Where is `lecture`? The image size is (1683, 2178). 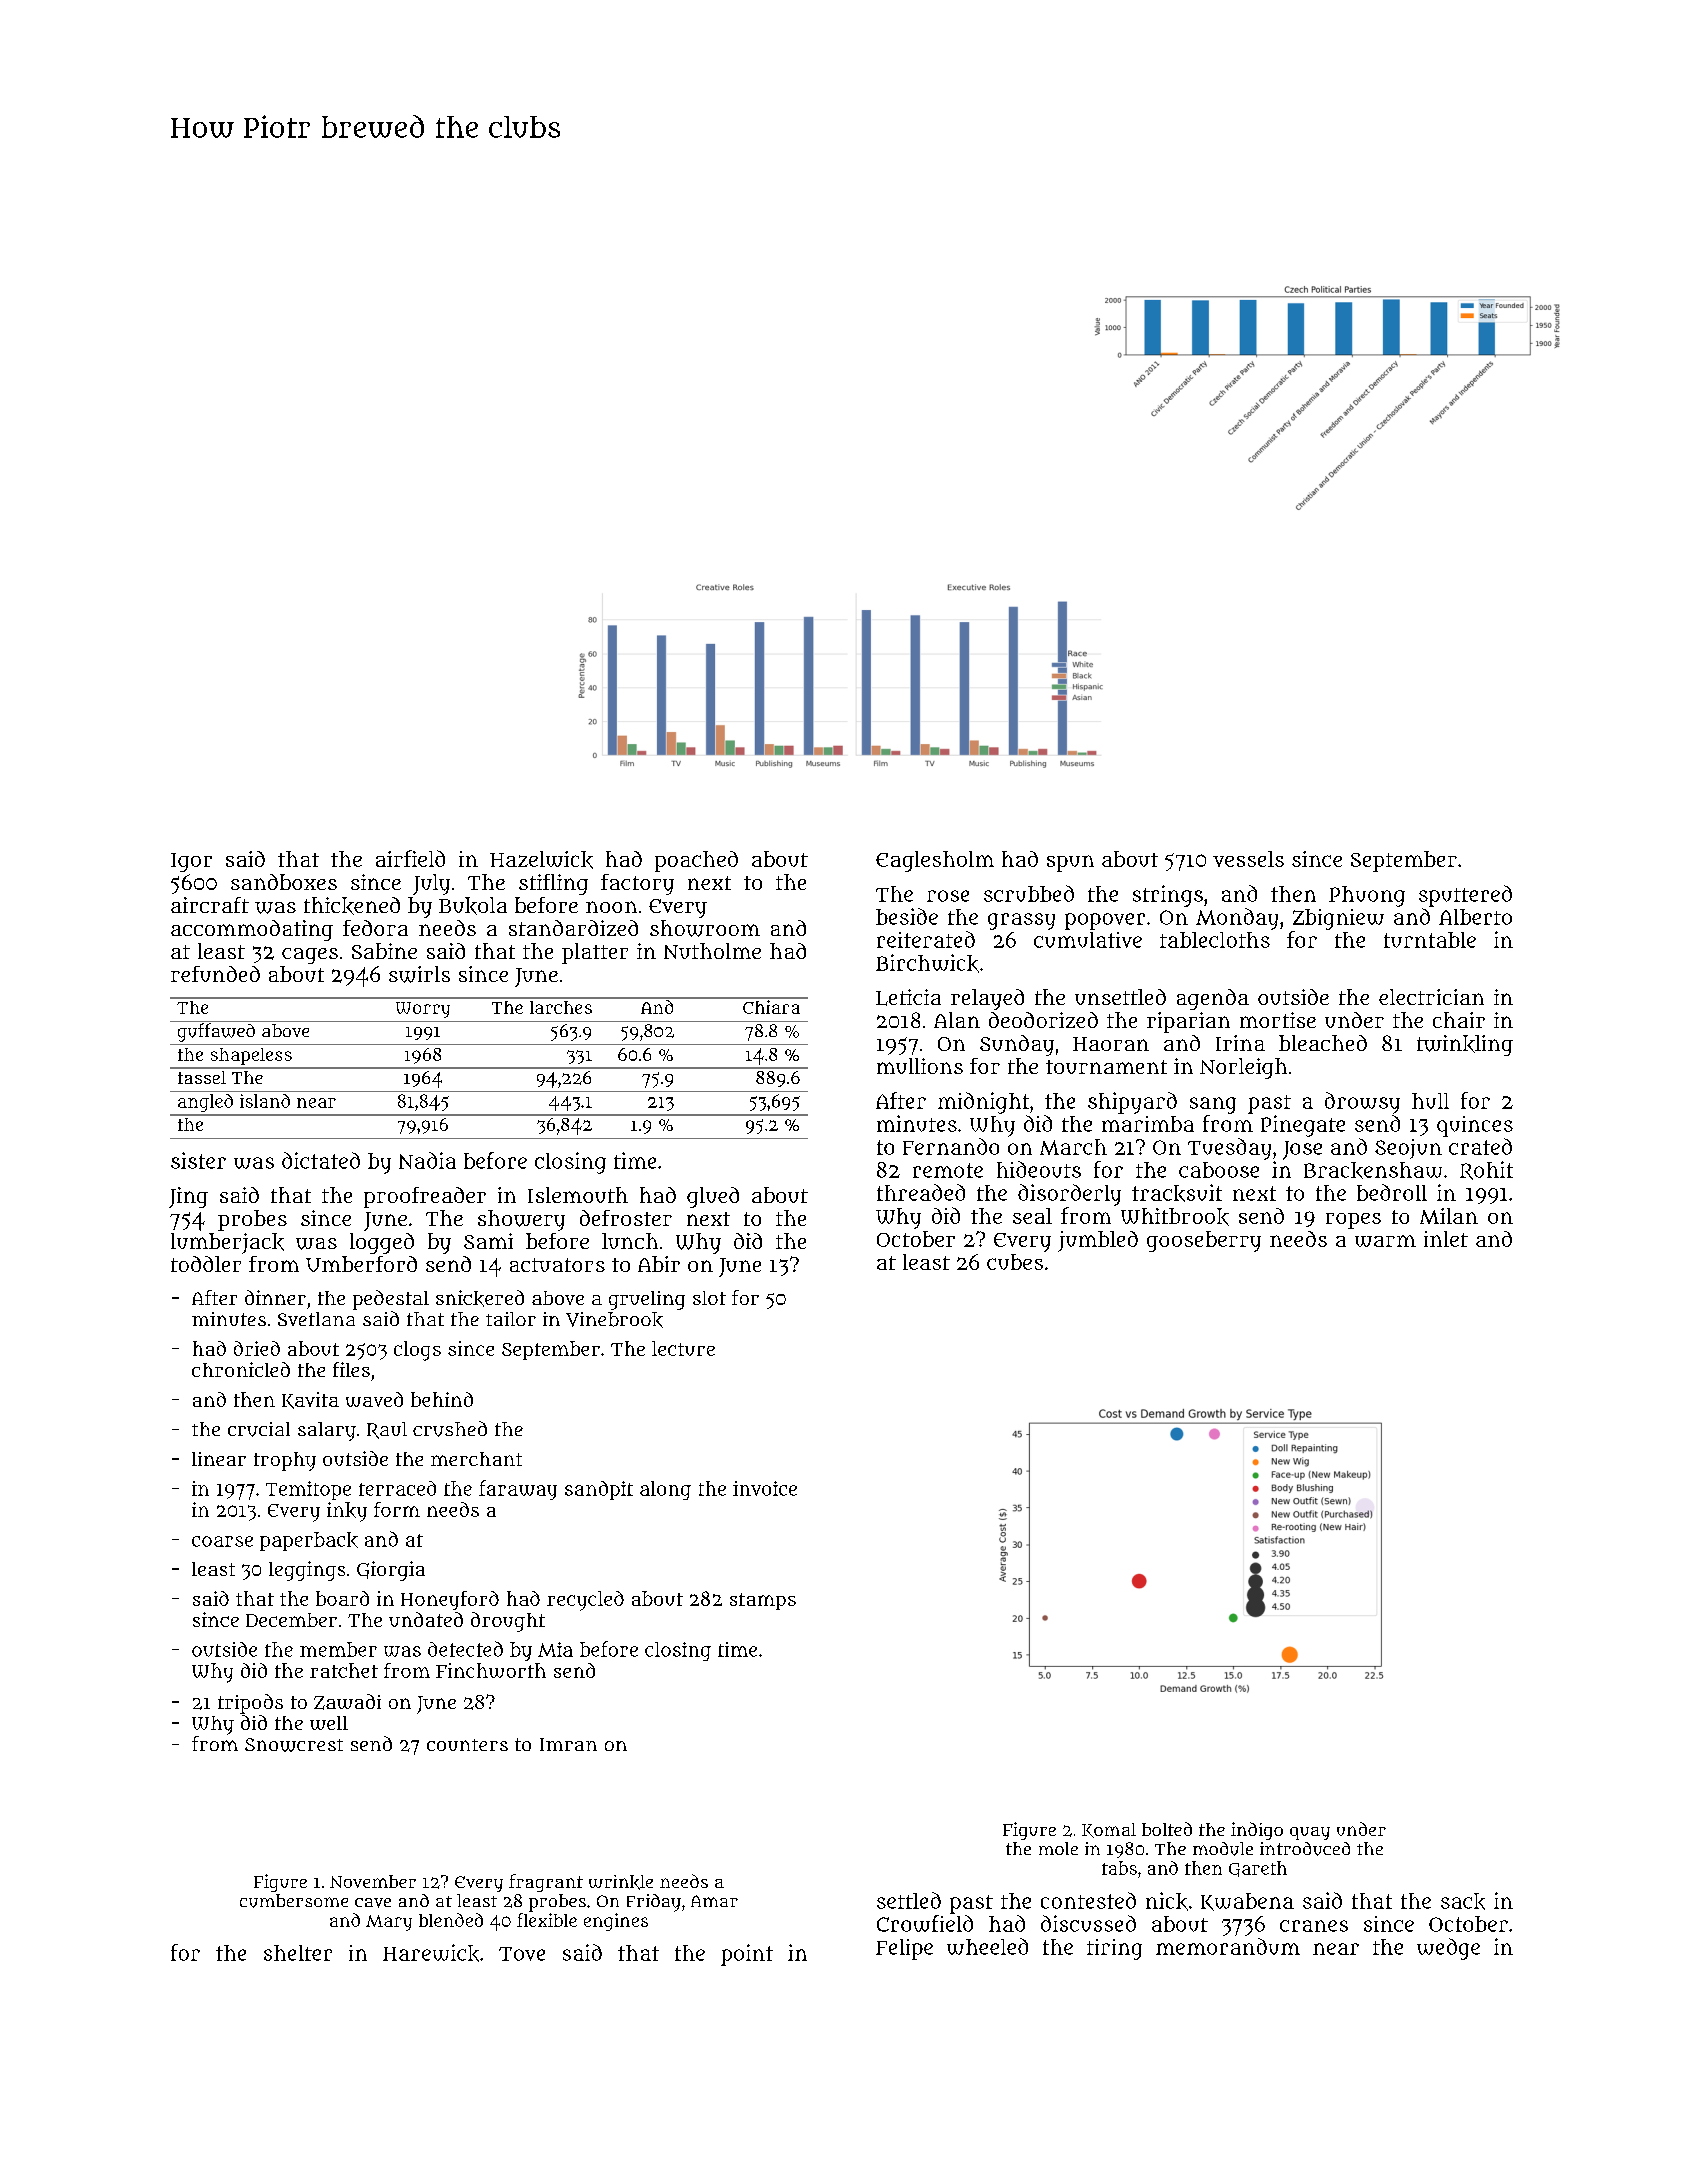 lecture is located at coordinates (683, 1348).
